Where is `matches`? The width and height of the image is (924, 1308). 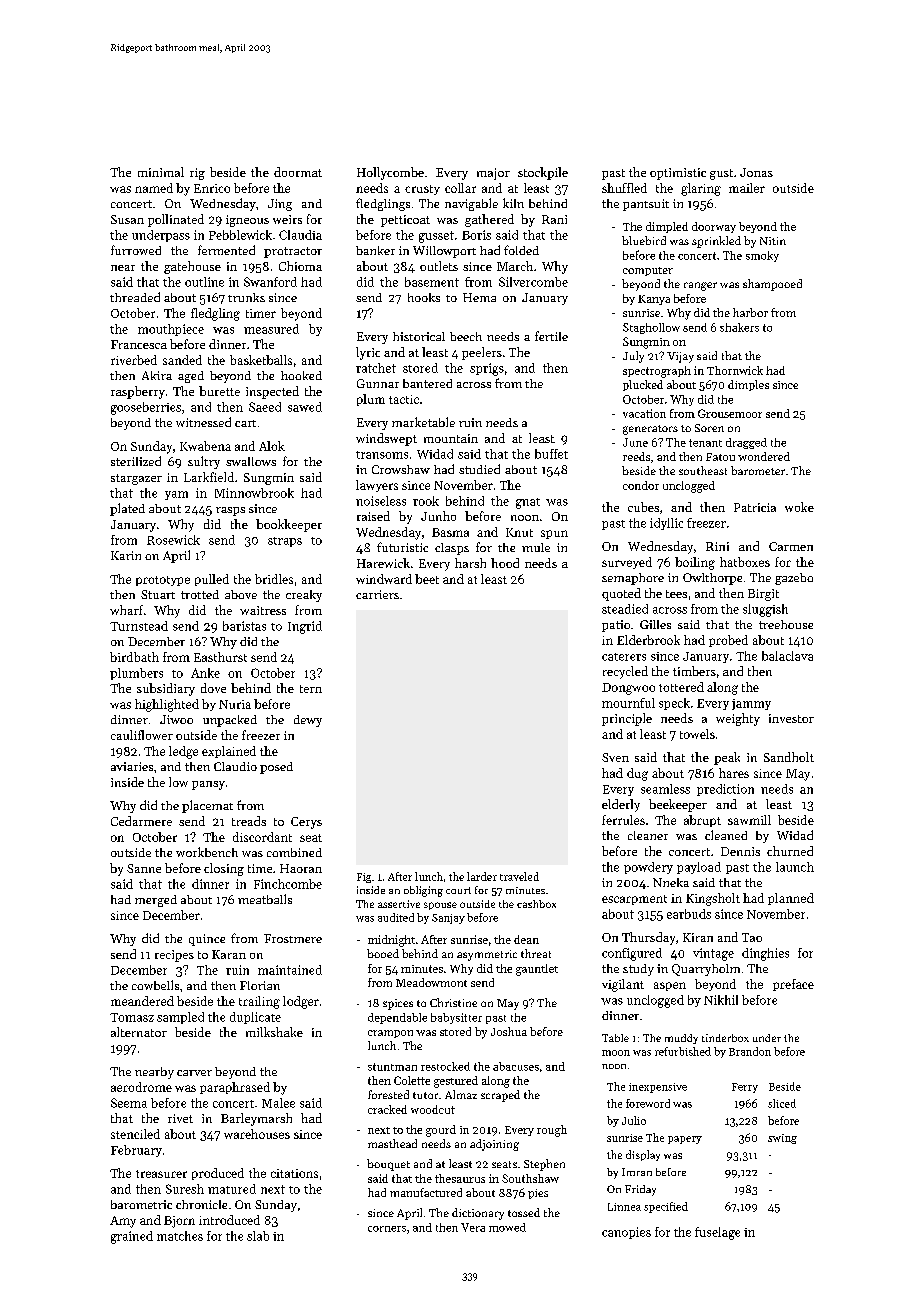
matches is located at coordinates (180, 1236).
